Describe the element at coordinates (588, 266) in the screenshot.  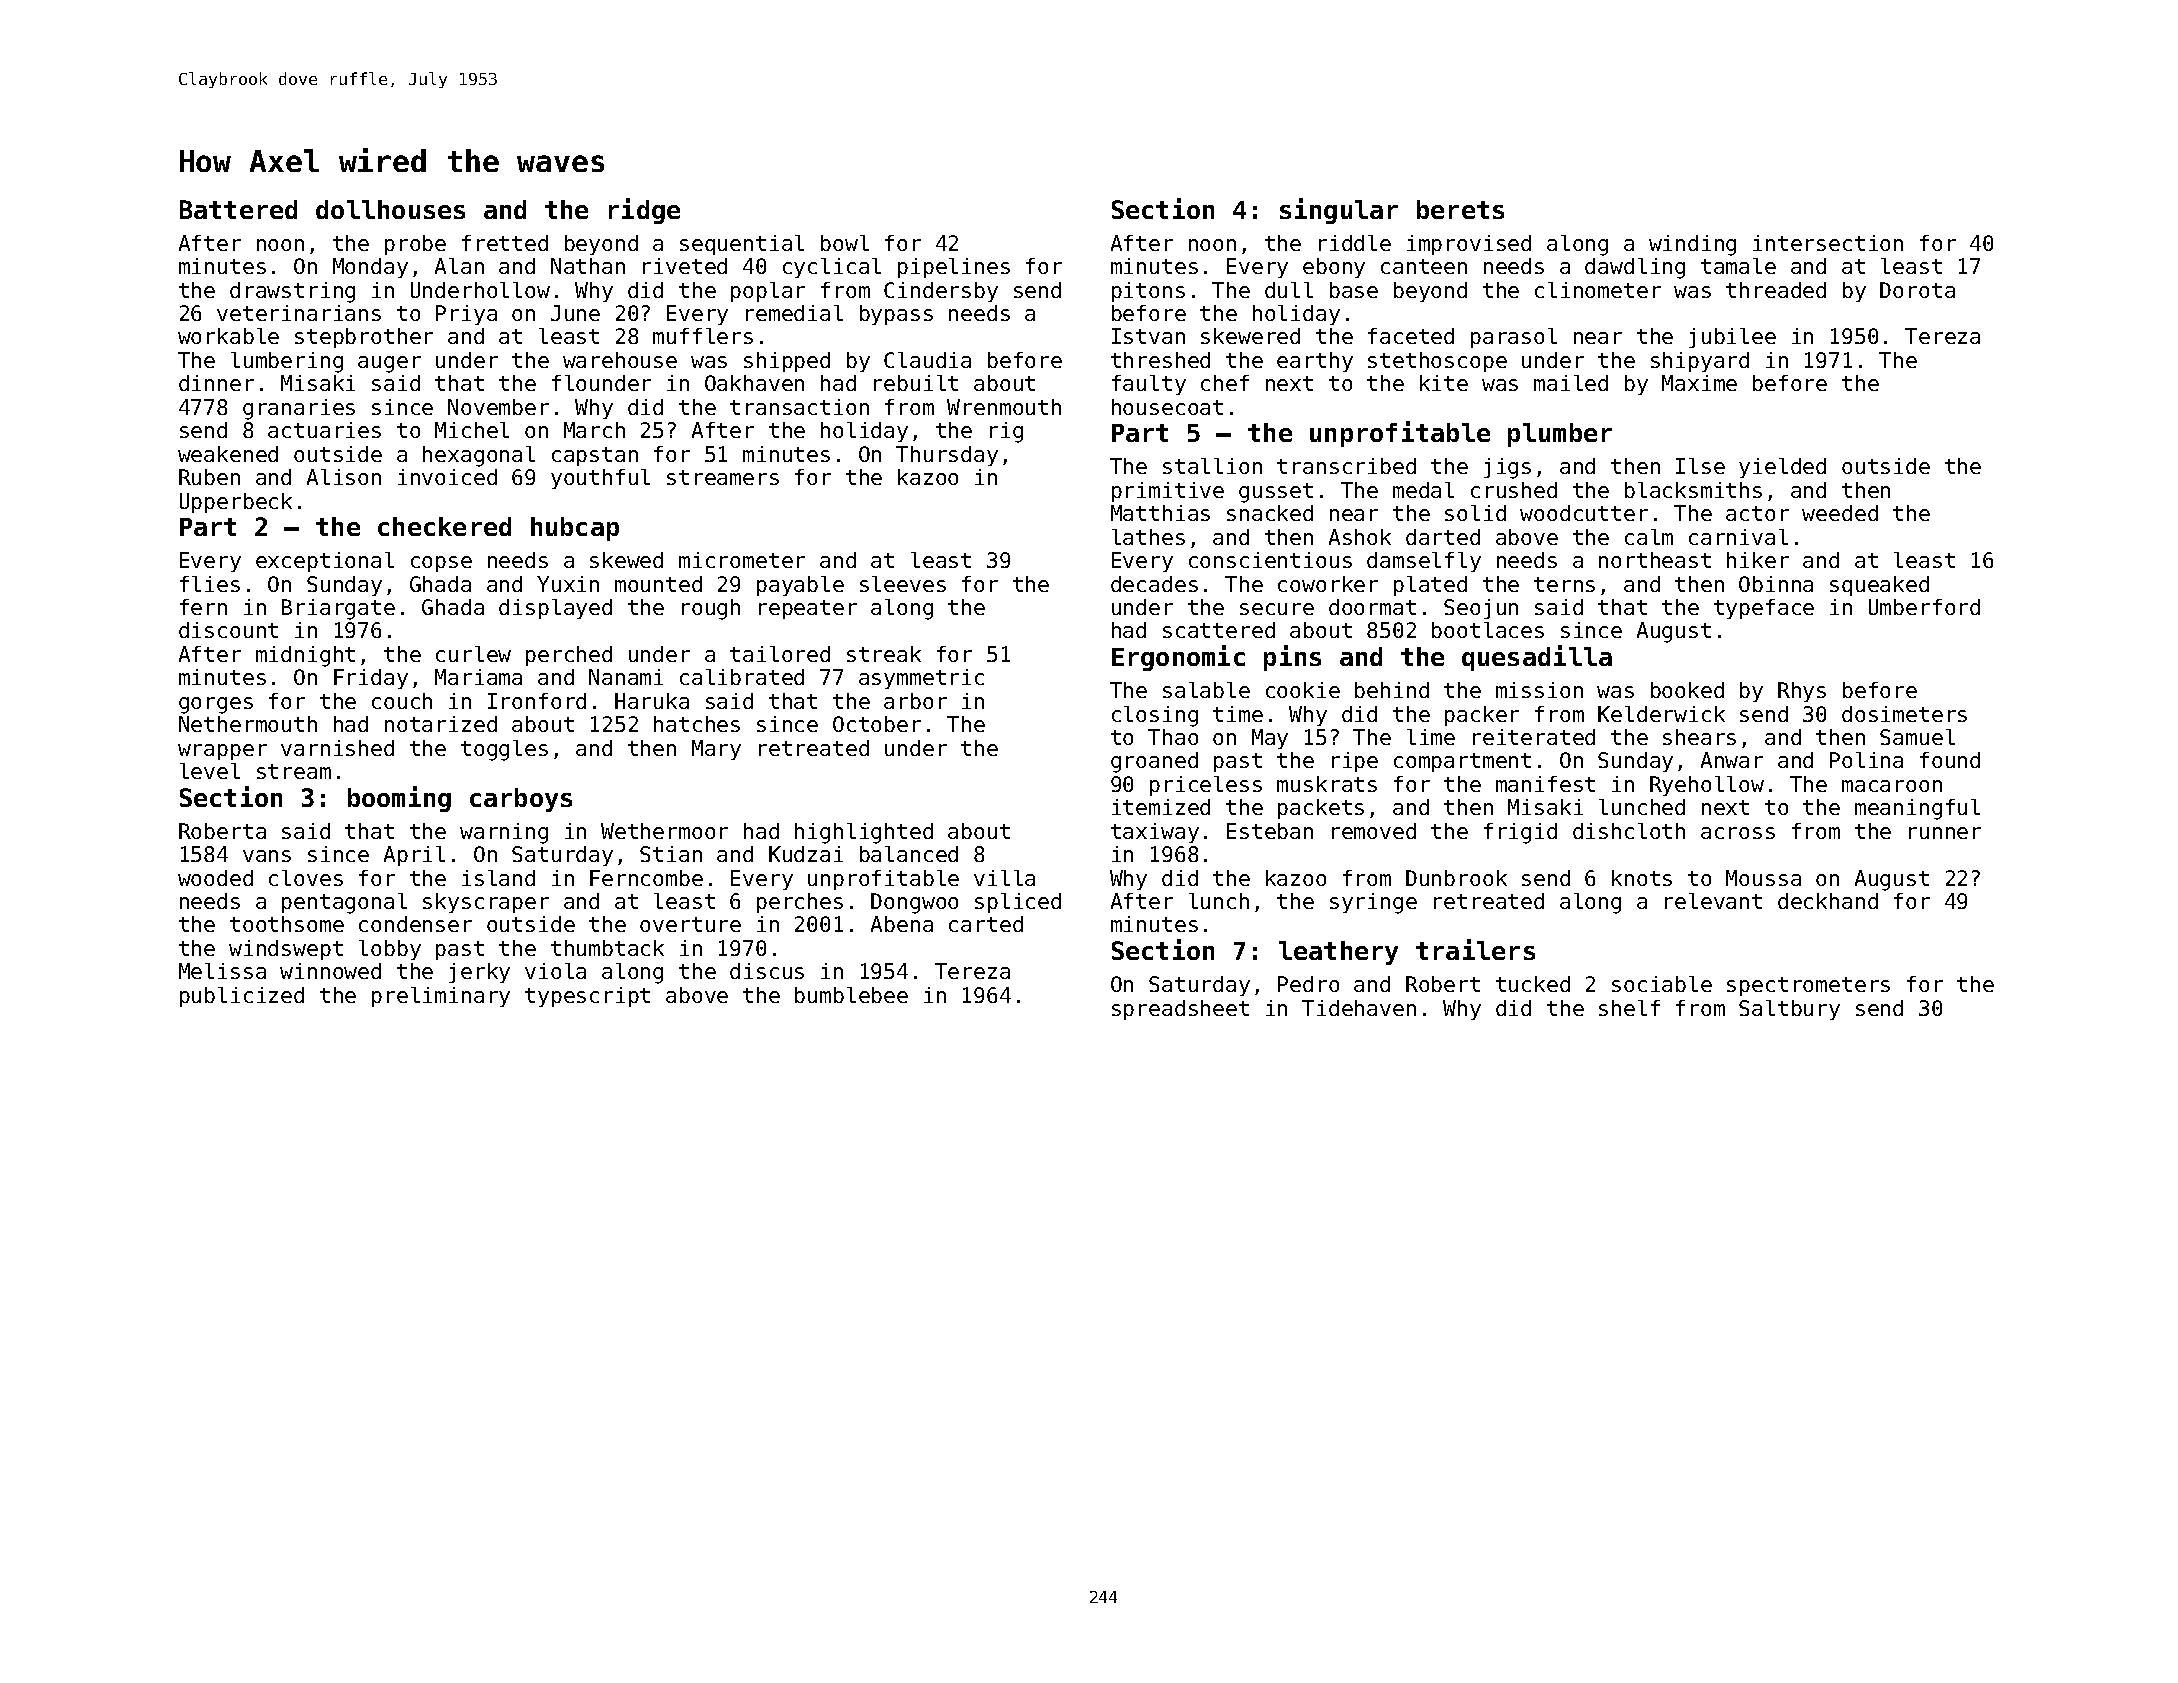
I see `Nathan` at that location.
